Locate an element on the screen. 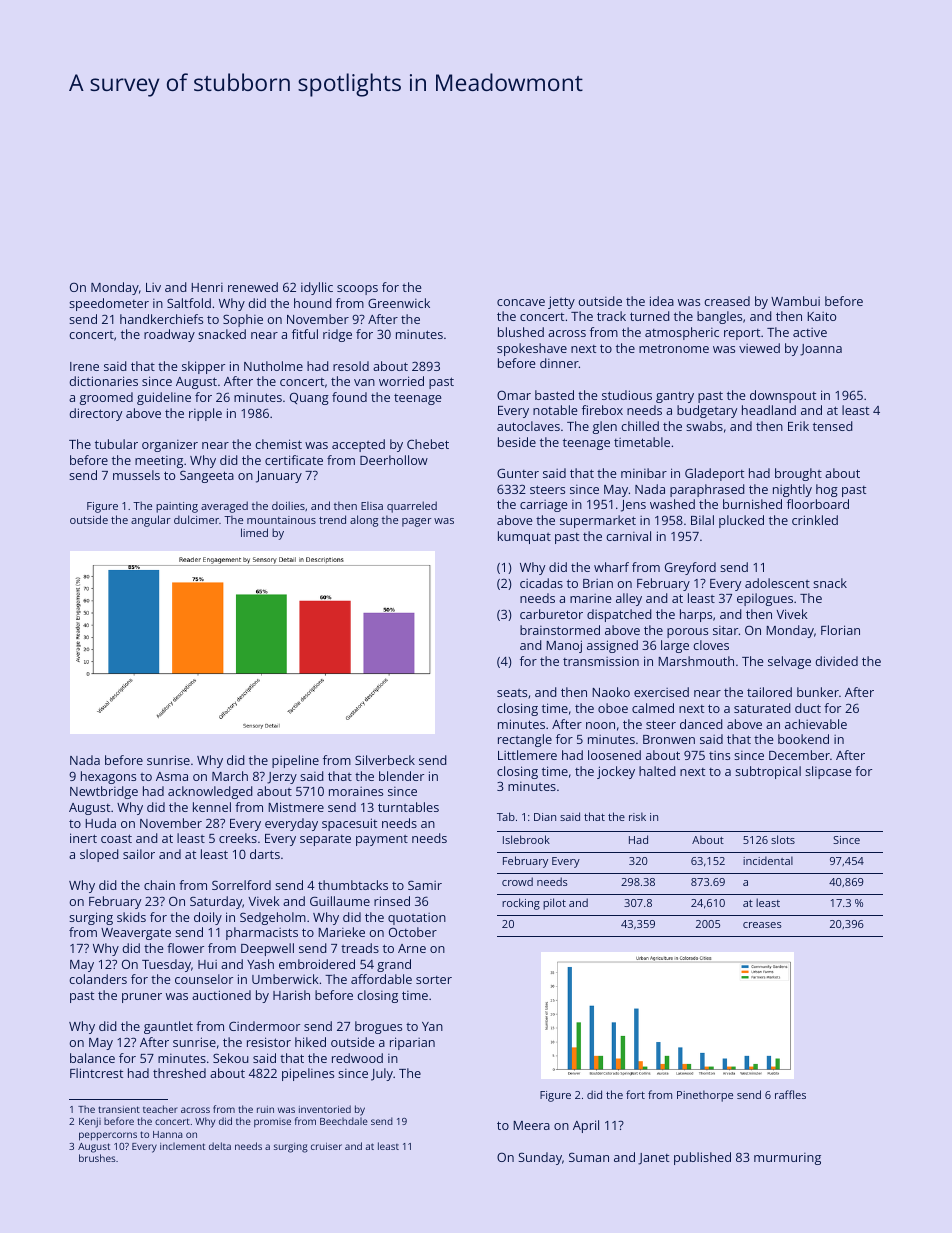  murmuring is located at coordinates (787, 1159).
